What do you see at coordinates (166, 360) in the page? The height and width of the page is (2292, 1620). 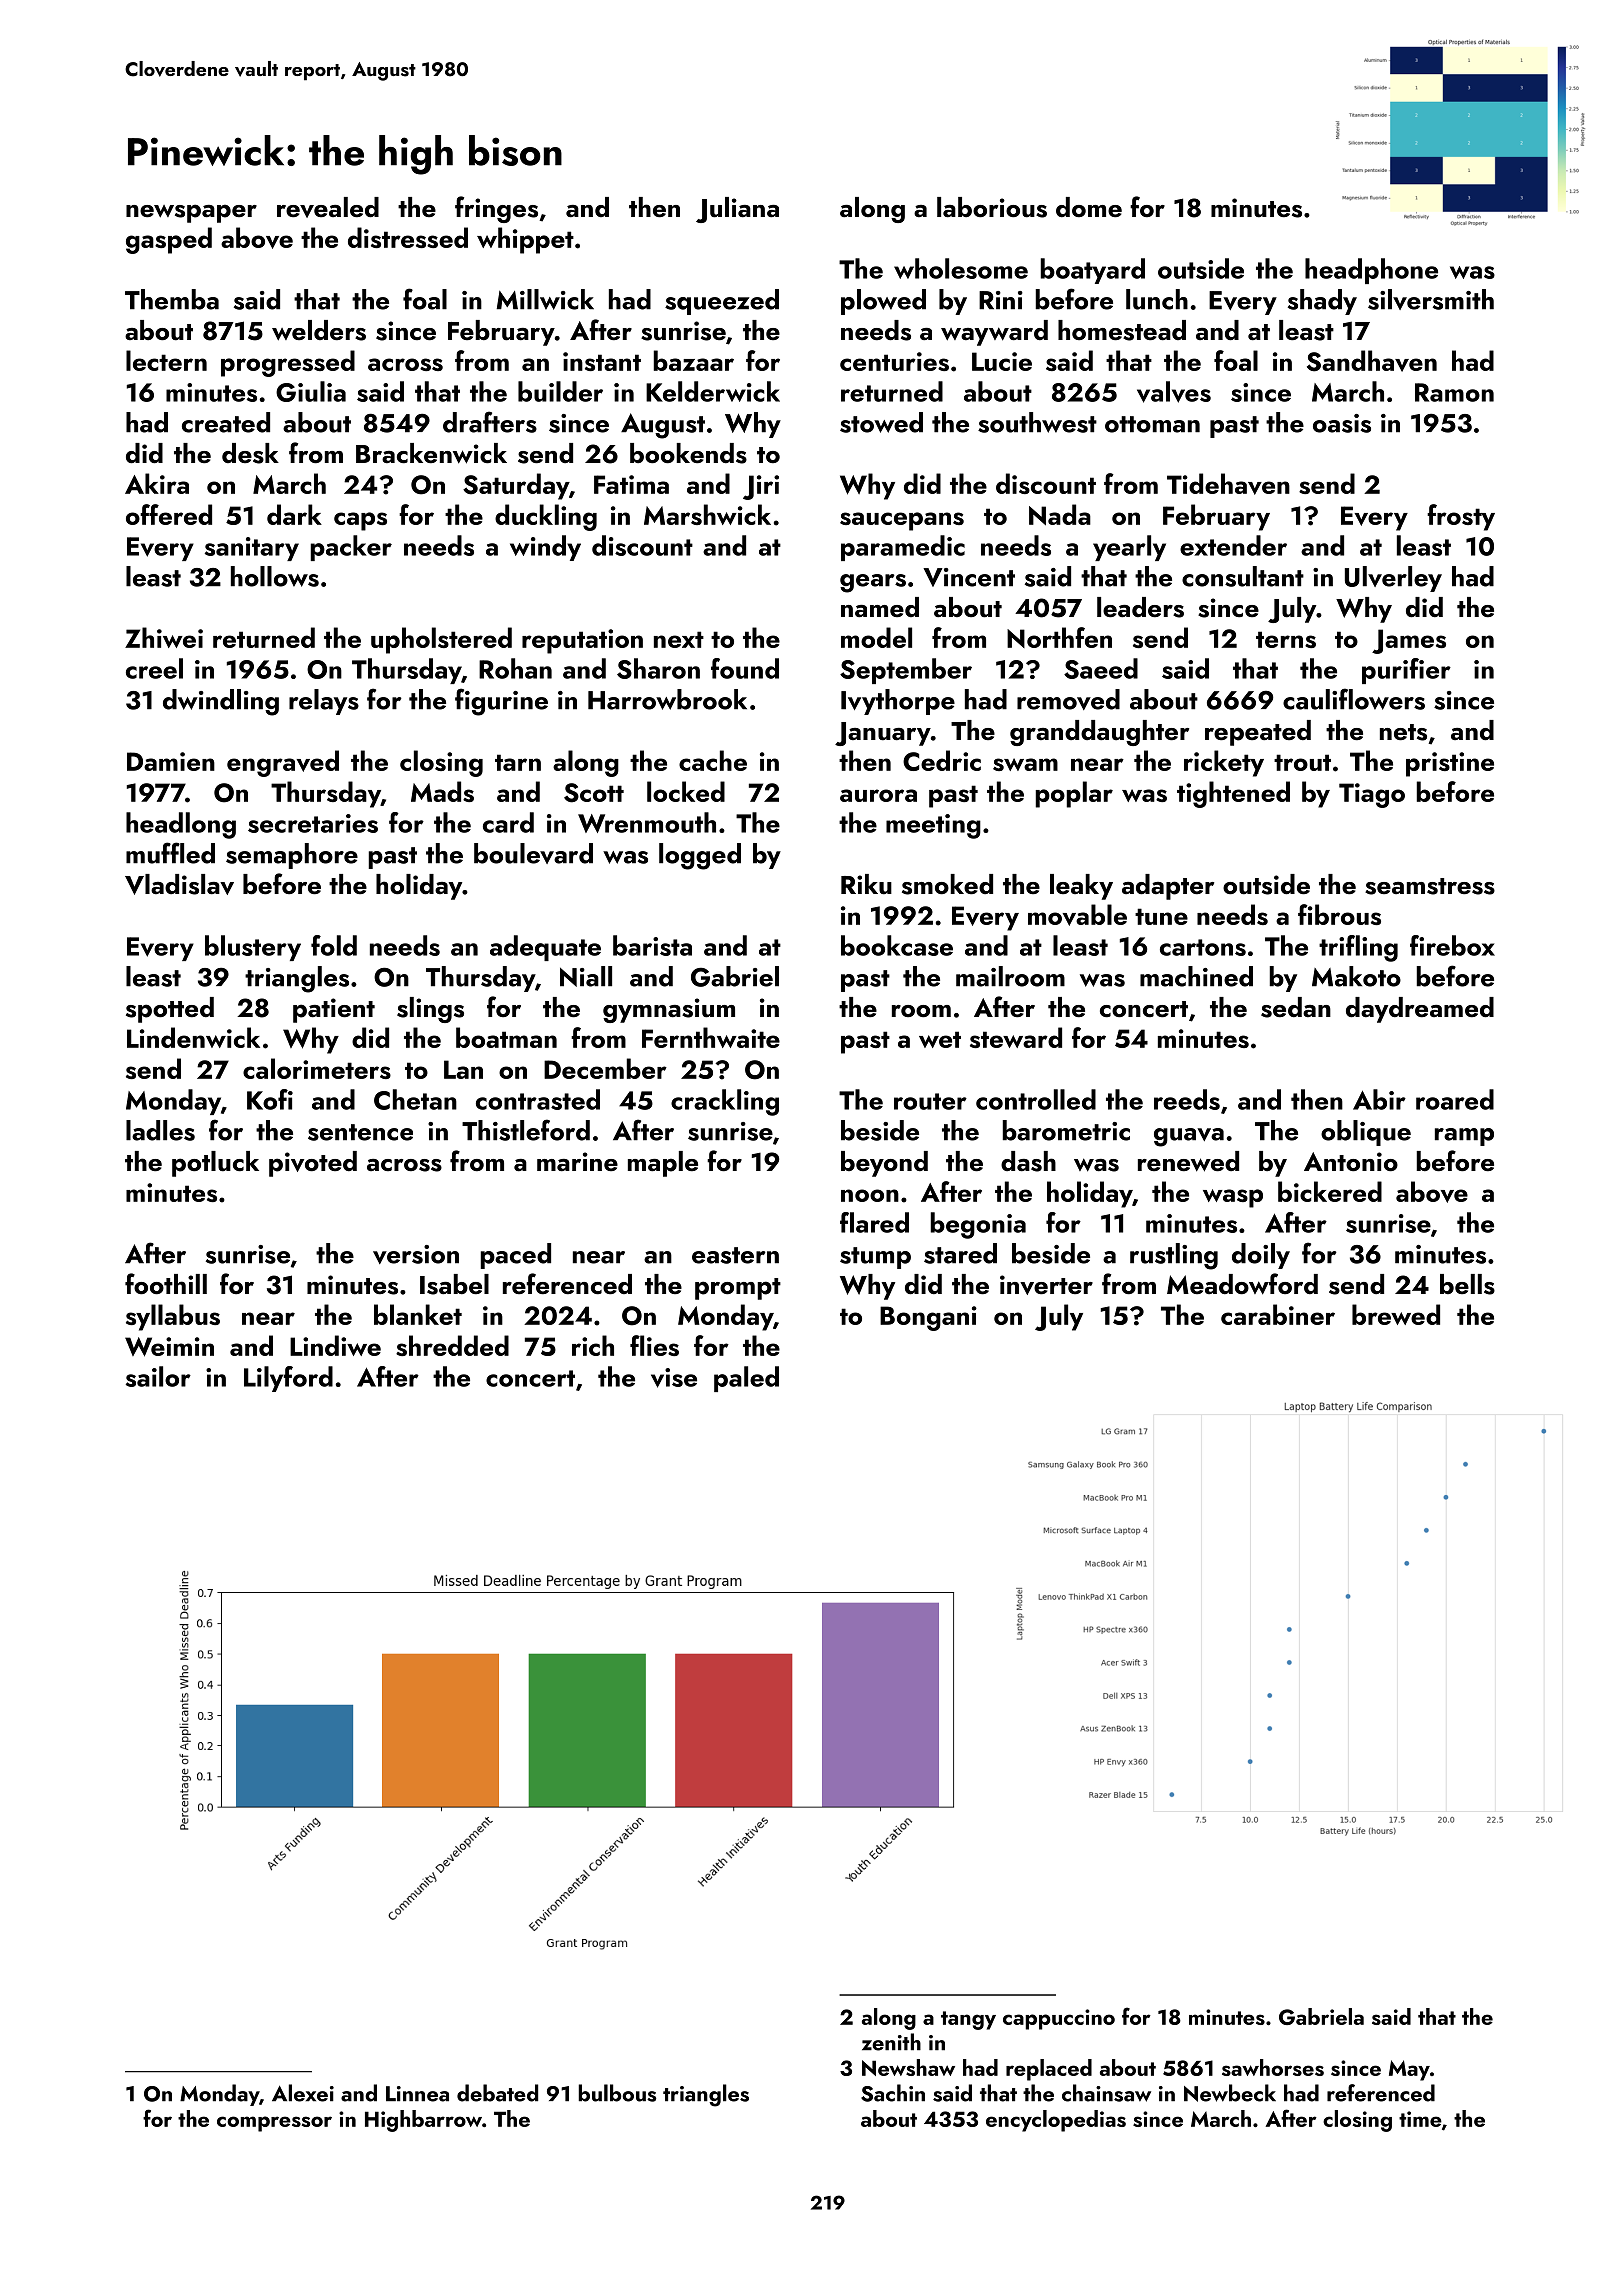 I see `lectern` at bounding box center [166, 360].
